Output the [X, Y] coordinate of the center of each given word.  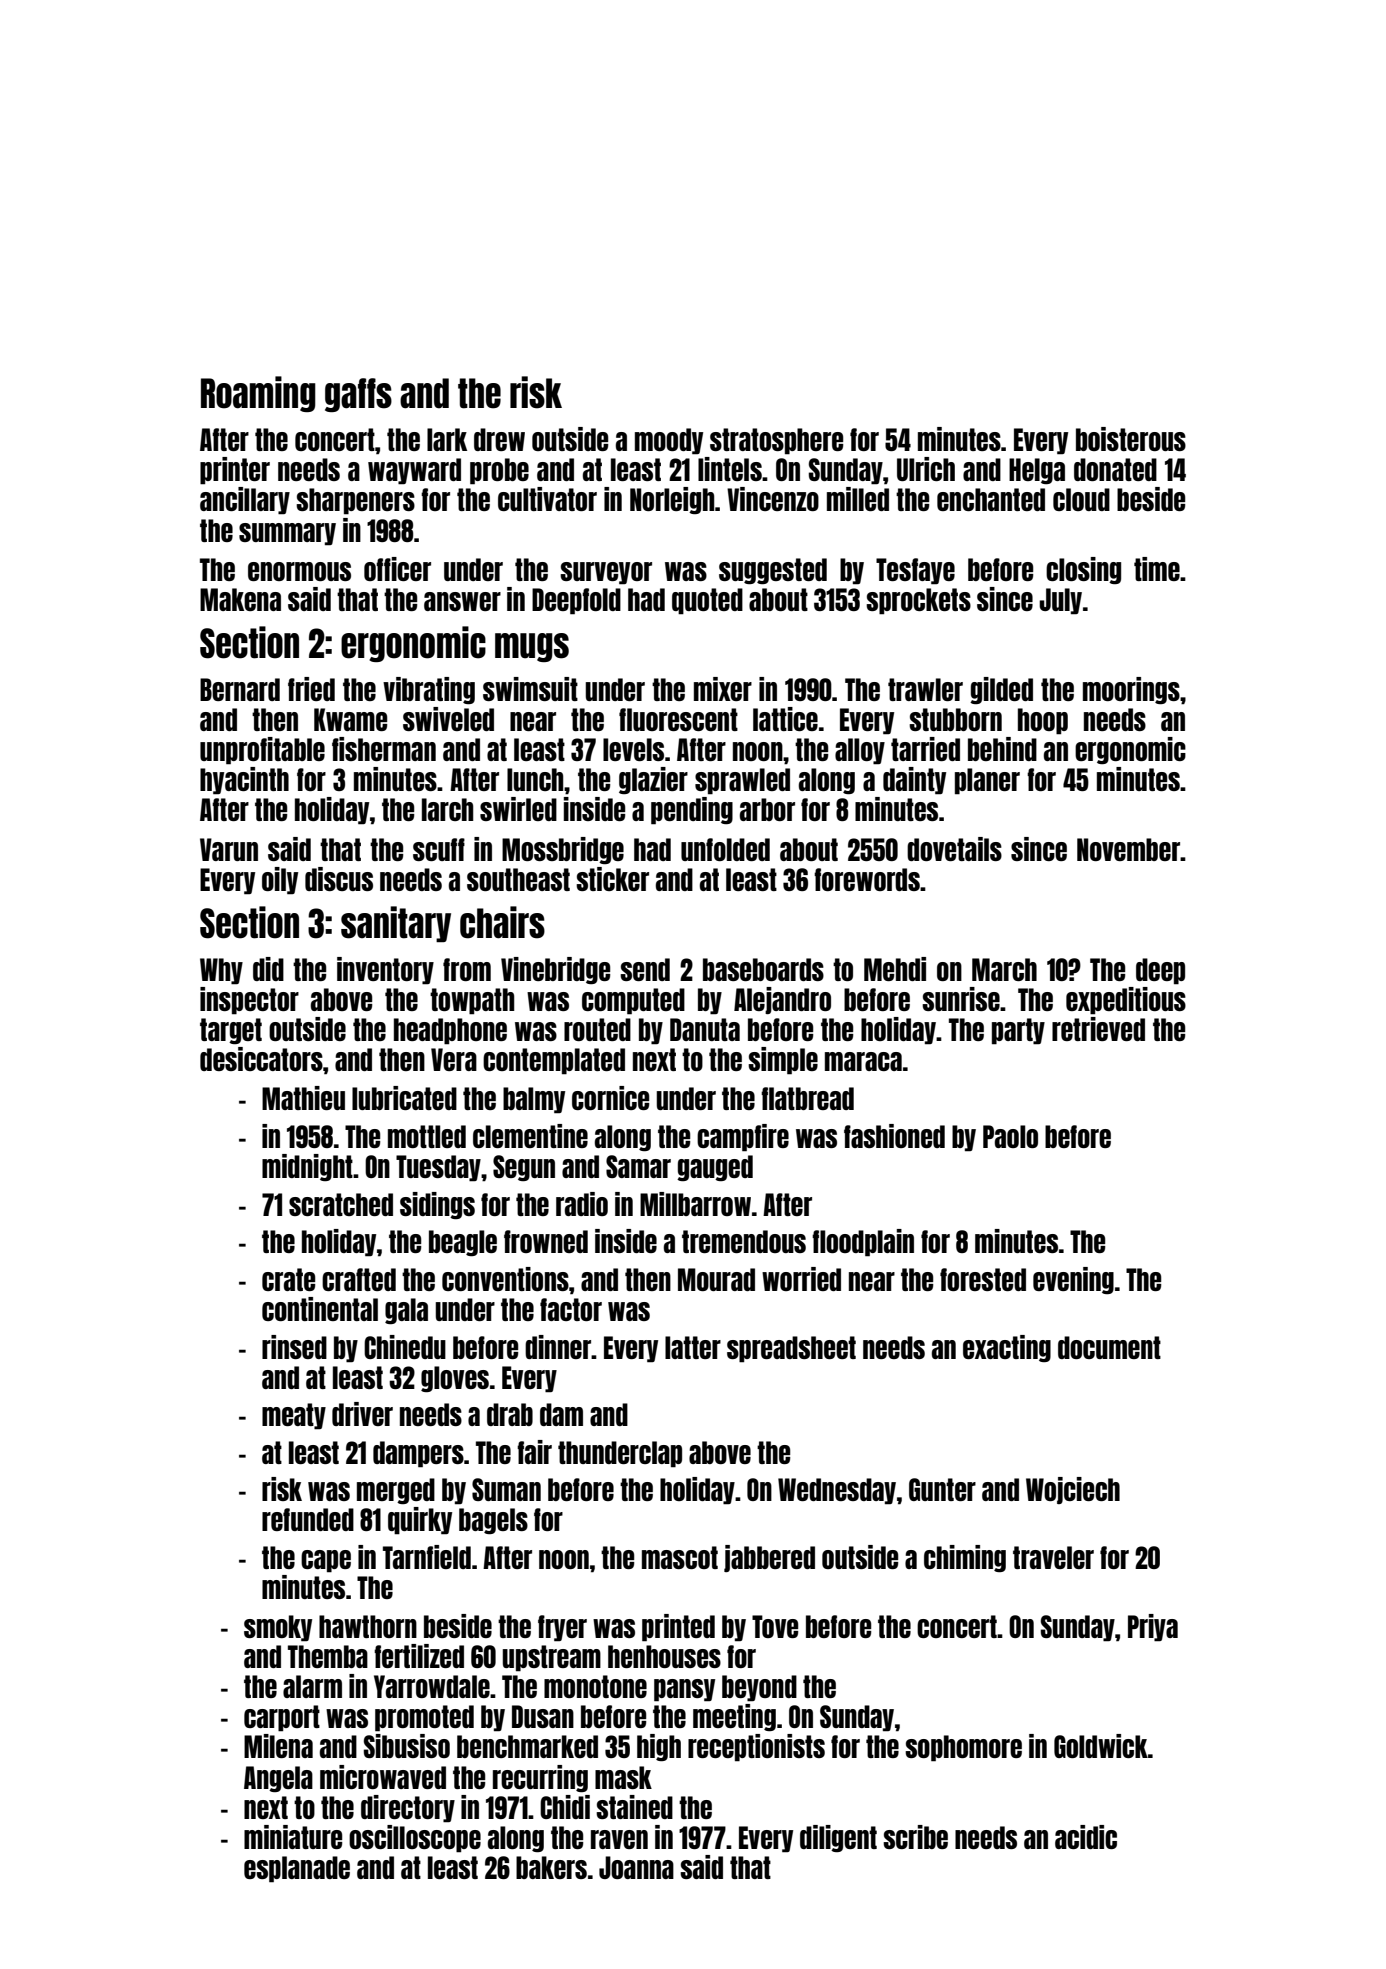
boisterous [1131, 439]
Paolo [1010, 1136]
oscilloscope [415, 1839]
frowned [546, 1241]
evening [1073, 1280]
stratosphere [776, 441]
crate [288, 1279]
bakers [551, 1867]
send [645, 969]
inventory [385, 971]
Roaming [258, 394]
